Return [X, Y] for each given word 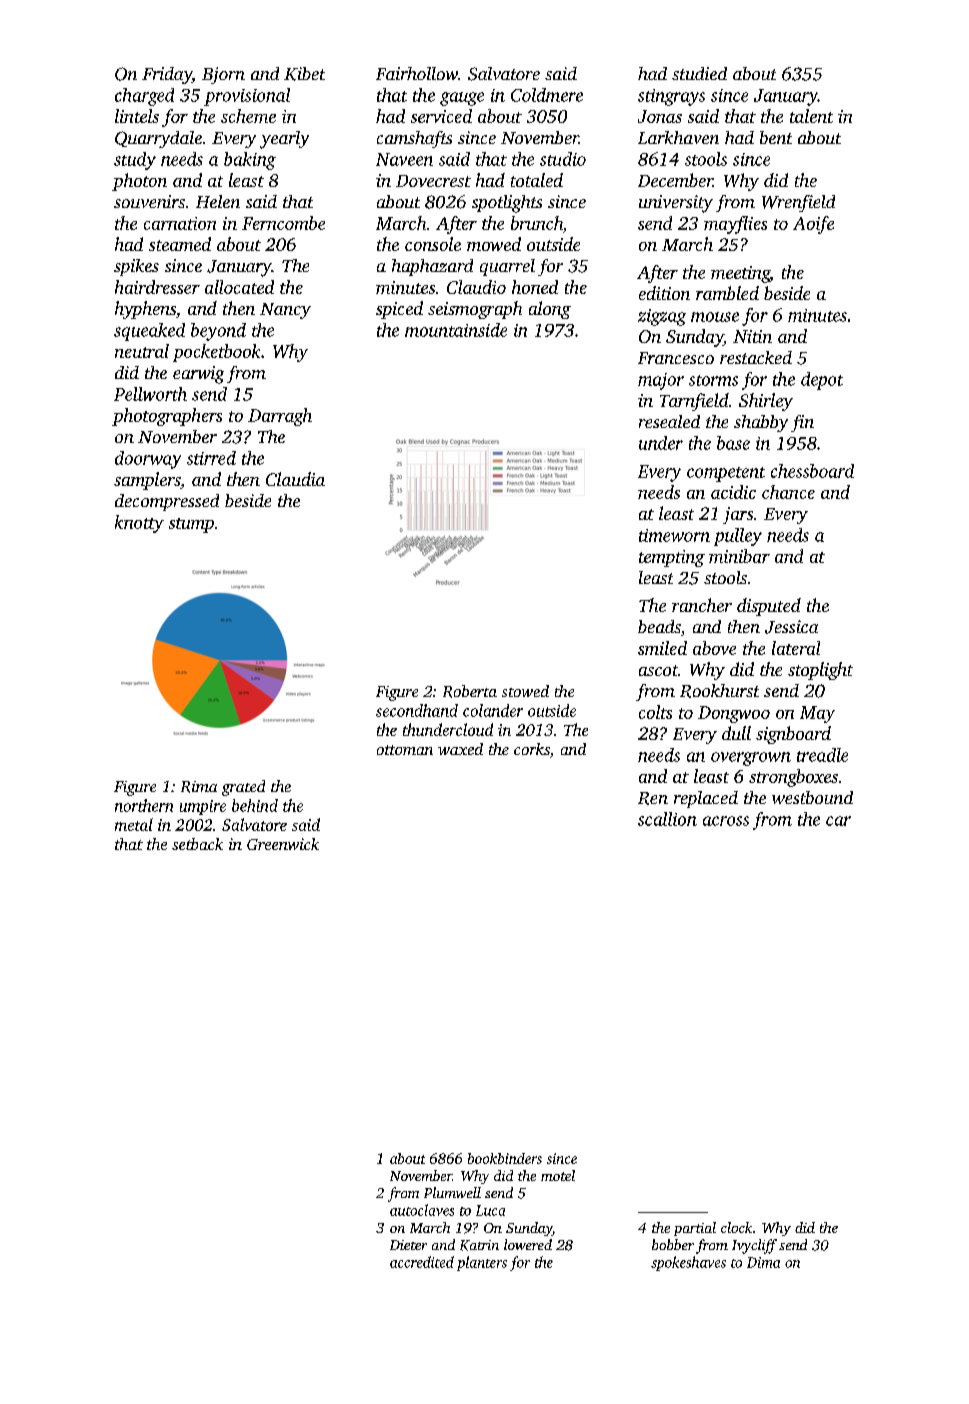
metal [134, 824]
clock [736, 1227]
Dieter [408, 1245]
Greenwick [283, 844]
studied [699, 73]
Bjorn [223, 75]
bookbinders [505, 1158]
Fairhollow [417, 73]
